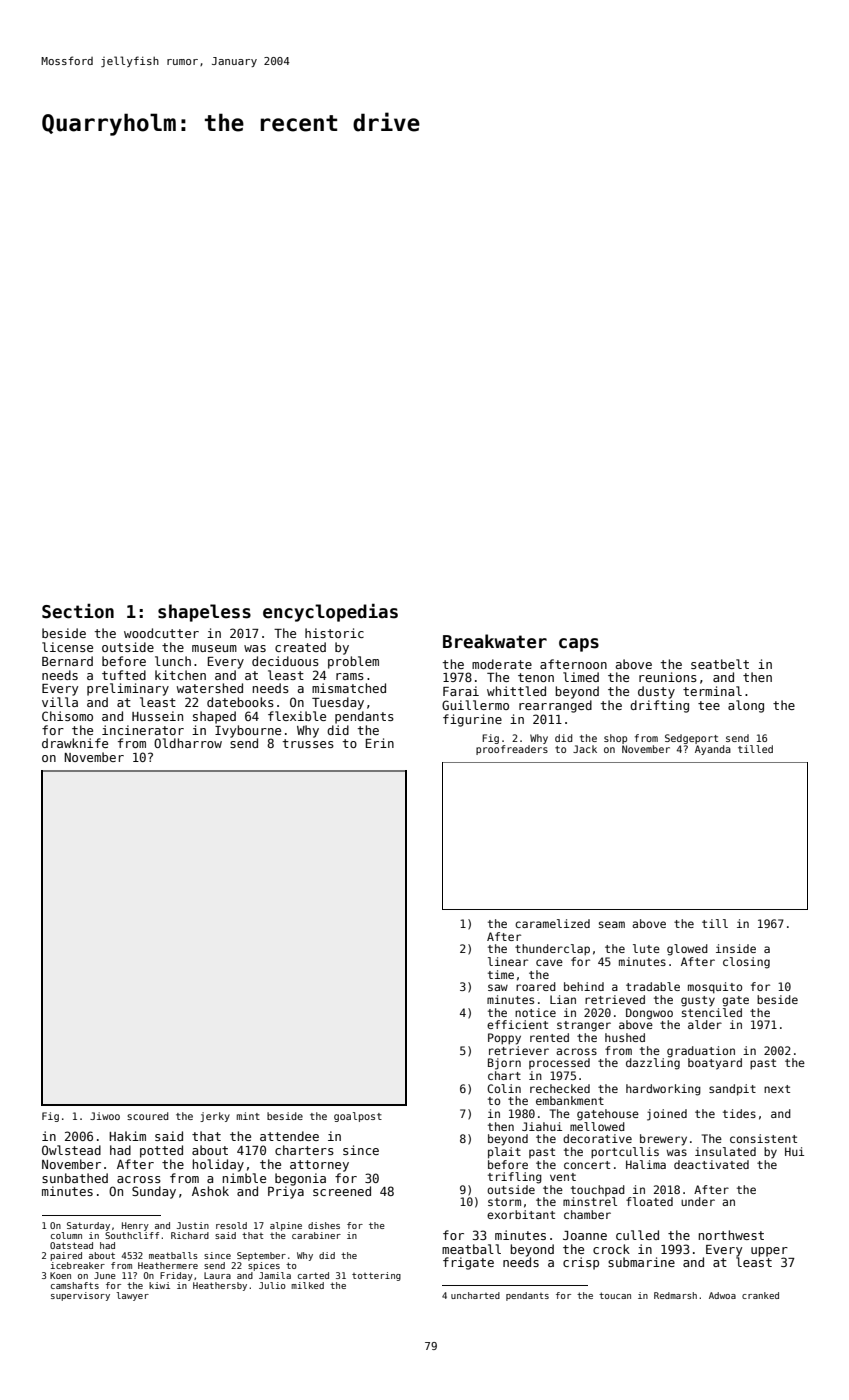 The width and height of the screenshot is (849, 1400). I want to click on Bernard, so click(67, 661).
